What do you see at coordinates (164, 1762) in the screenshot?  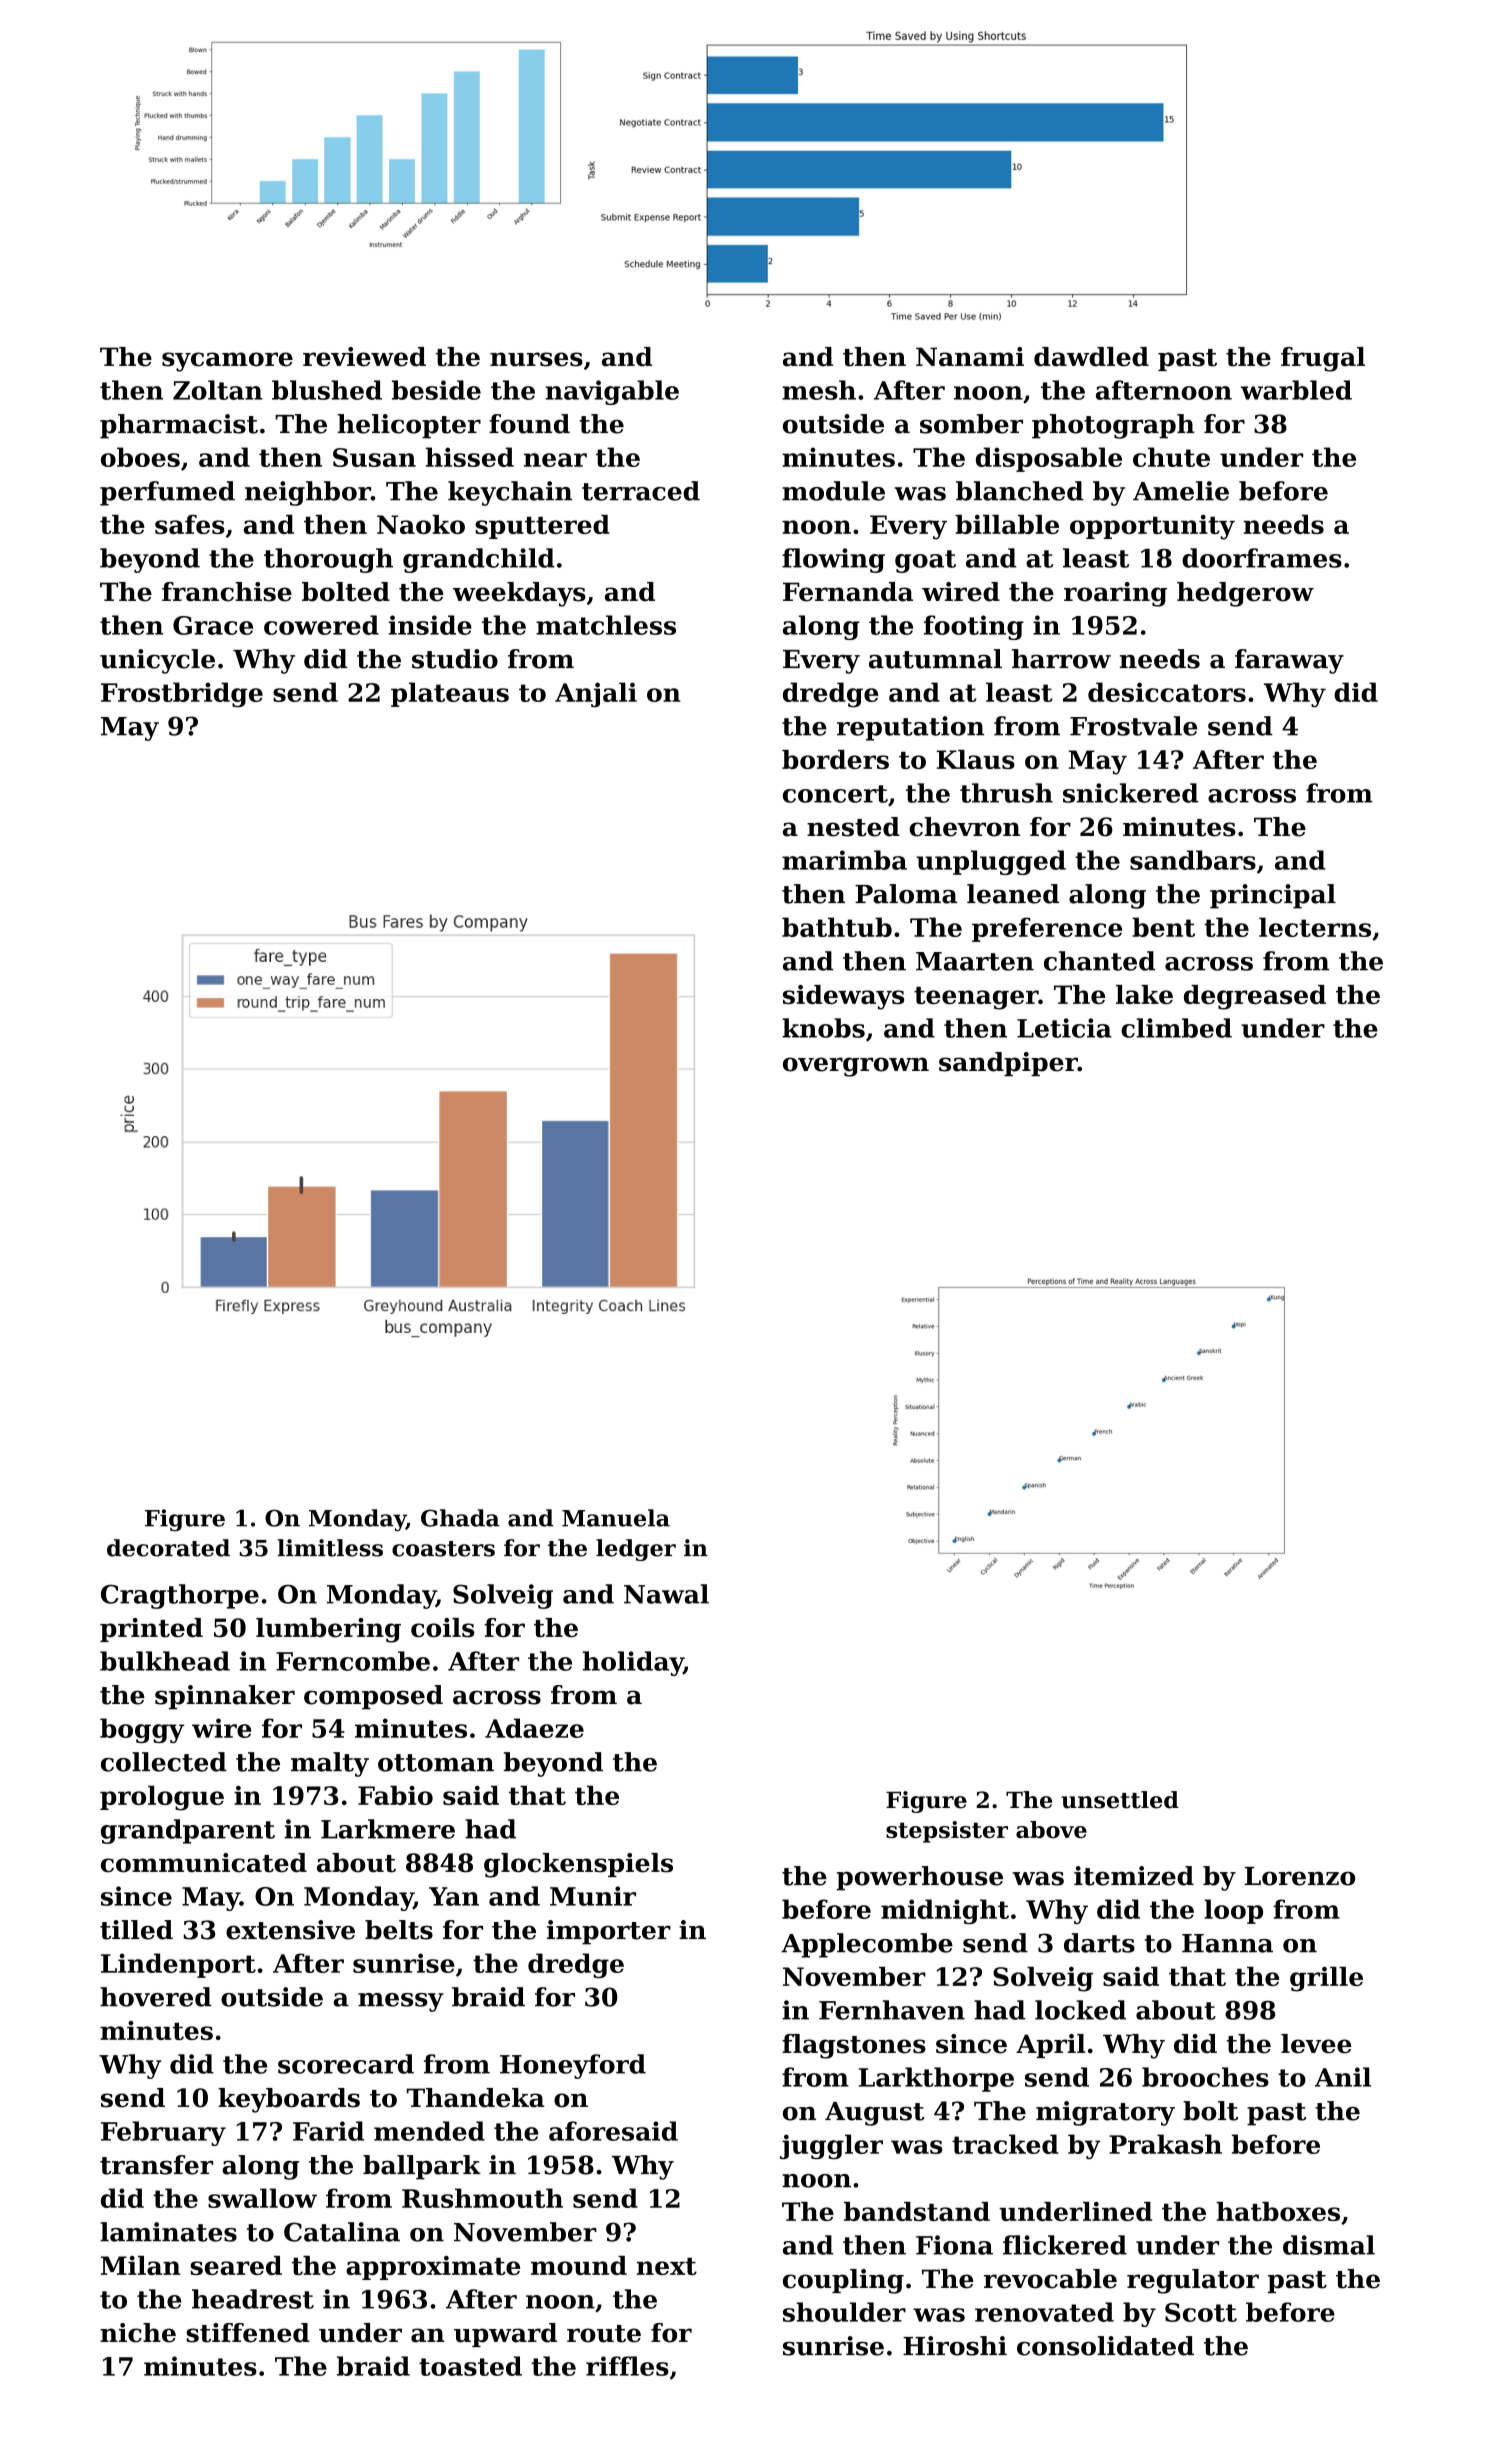 I see `collected` at bounding box center [164, 1762].
